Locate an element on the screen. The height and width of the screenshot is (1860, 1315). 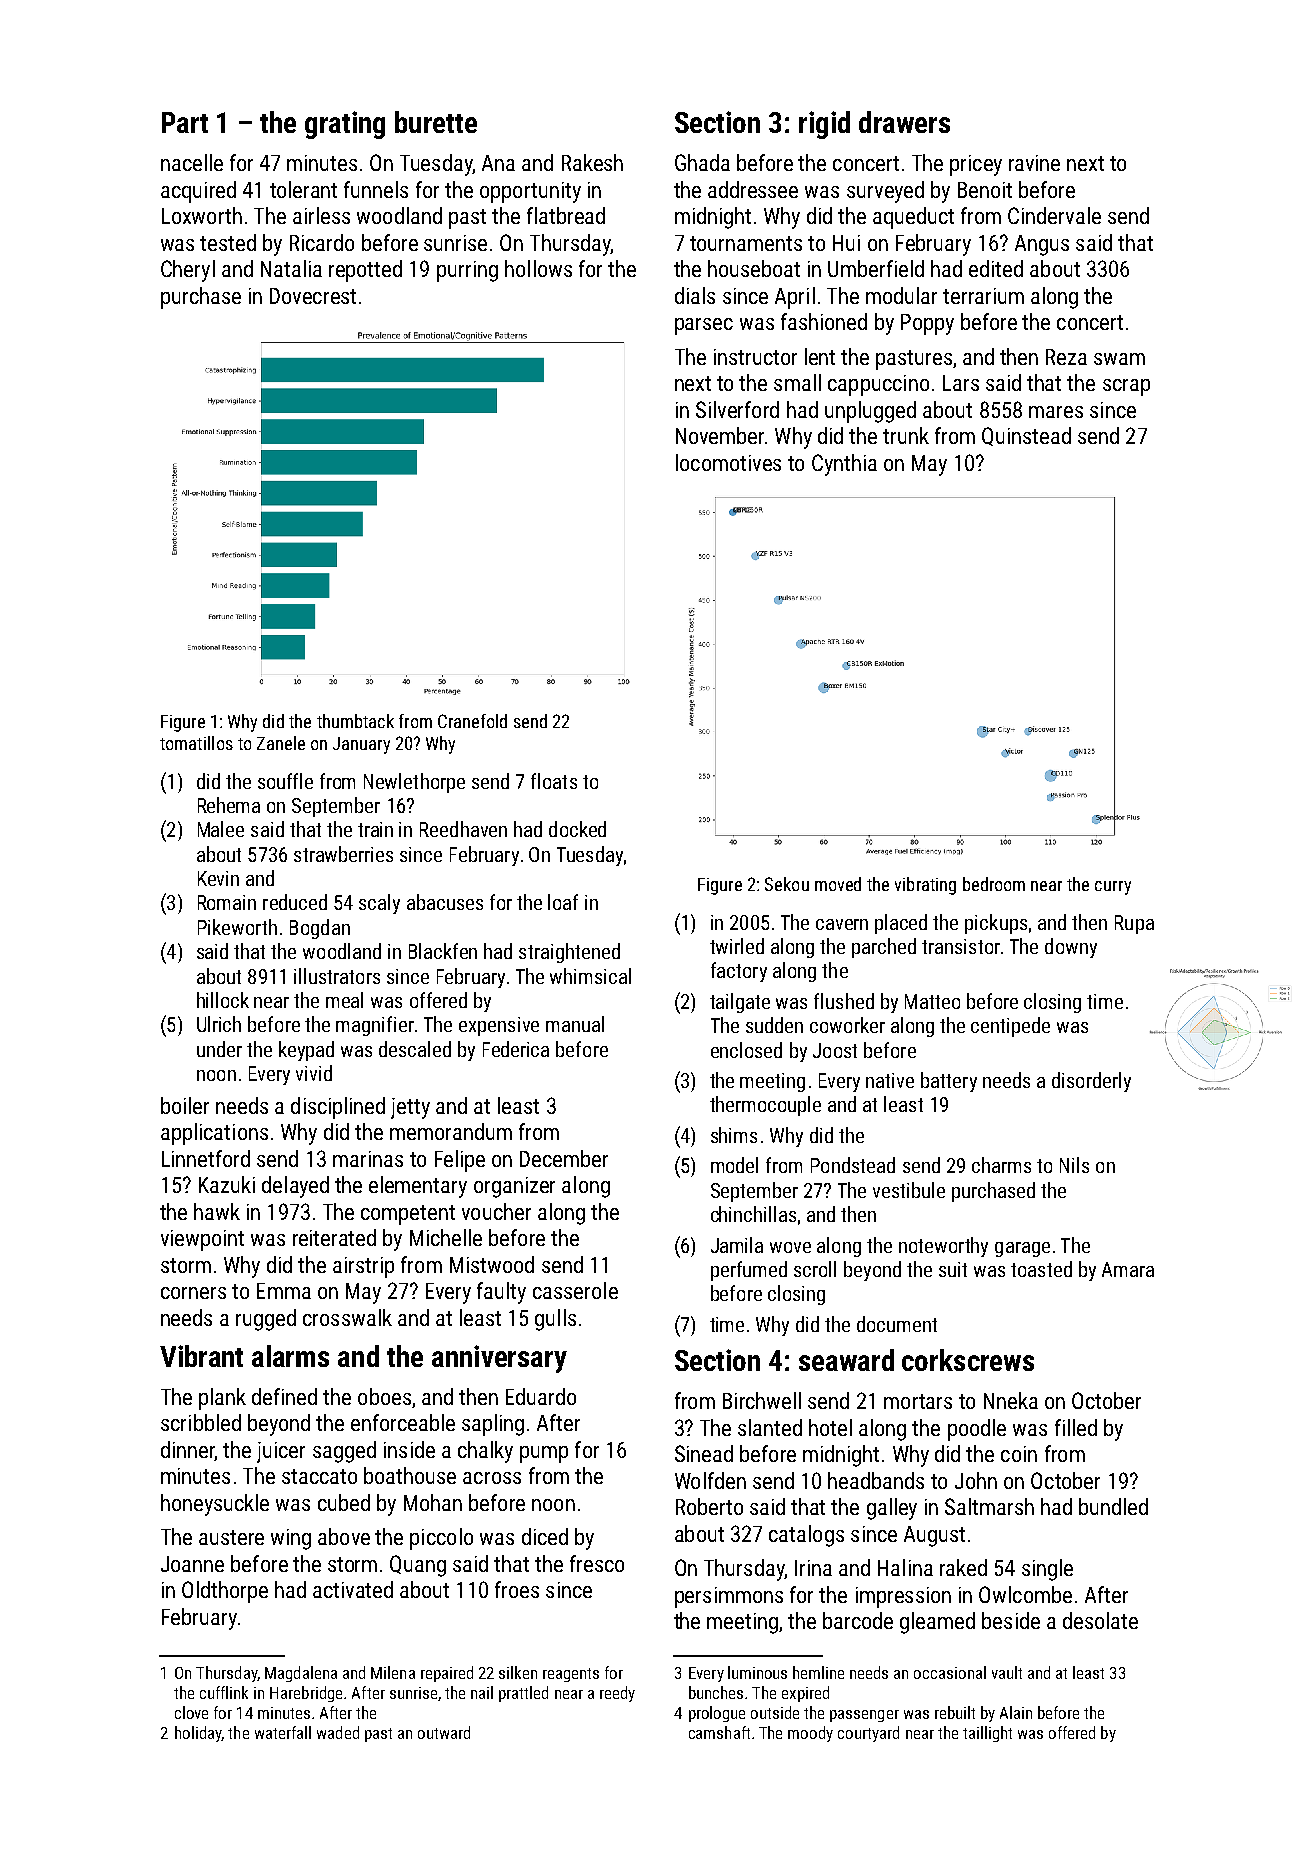
Cindervale is located at coordinates (1054, 215).
